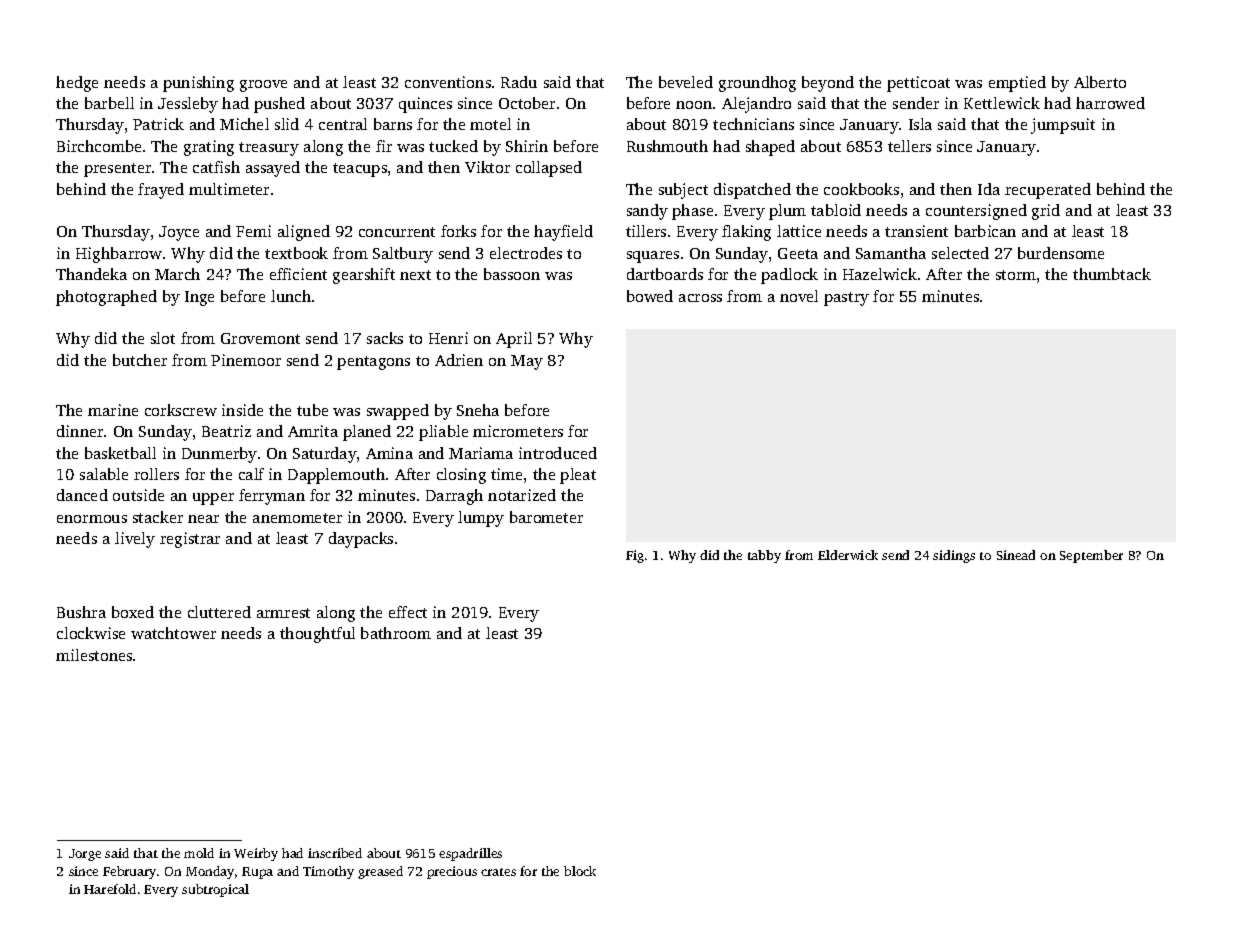 Image resolution: width=1233 pixels, height=952 pixels. What do you see at coordinates (498, 872) in the image?
I see `crates` at bounding box center [498, 872].
